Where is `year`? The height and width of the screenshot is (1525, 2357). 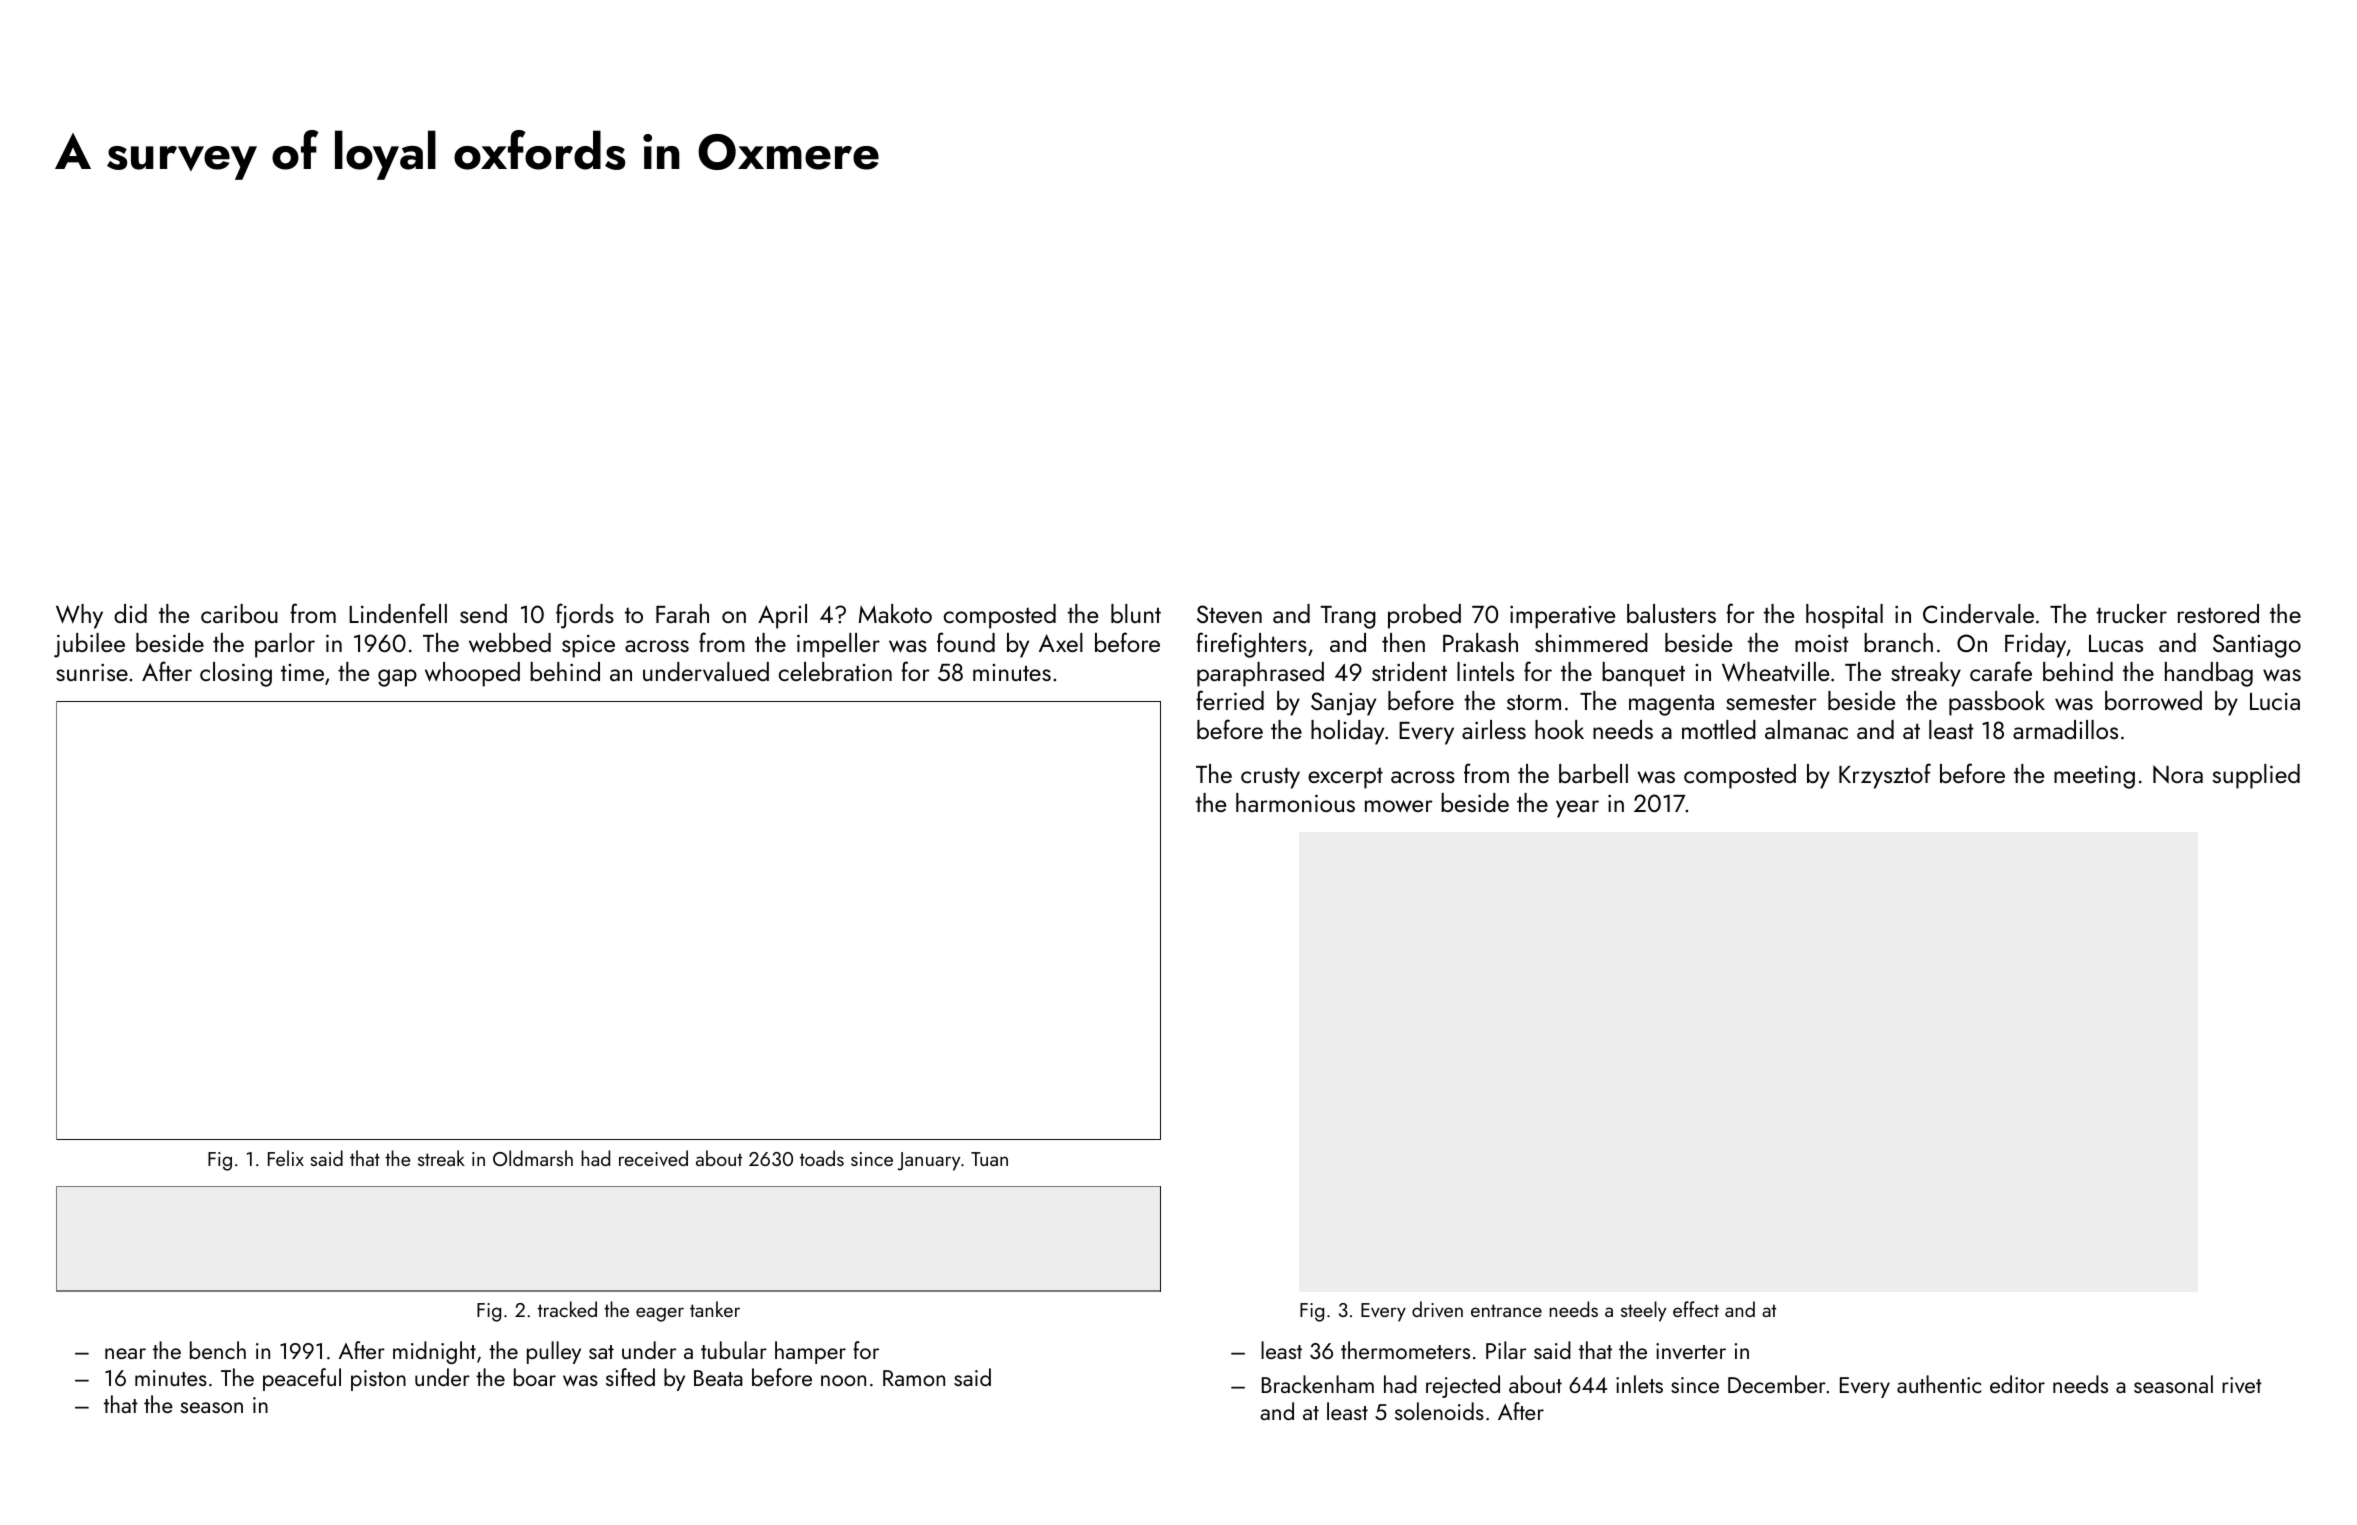 year is located at coordinates (1577, 809).
